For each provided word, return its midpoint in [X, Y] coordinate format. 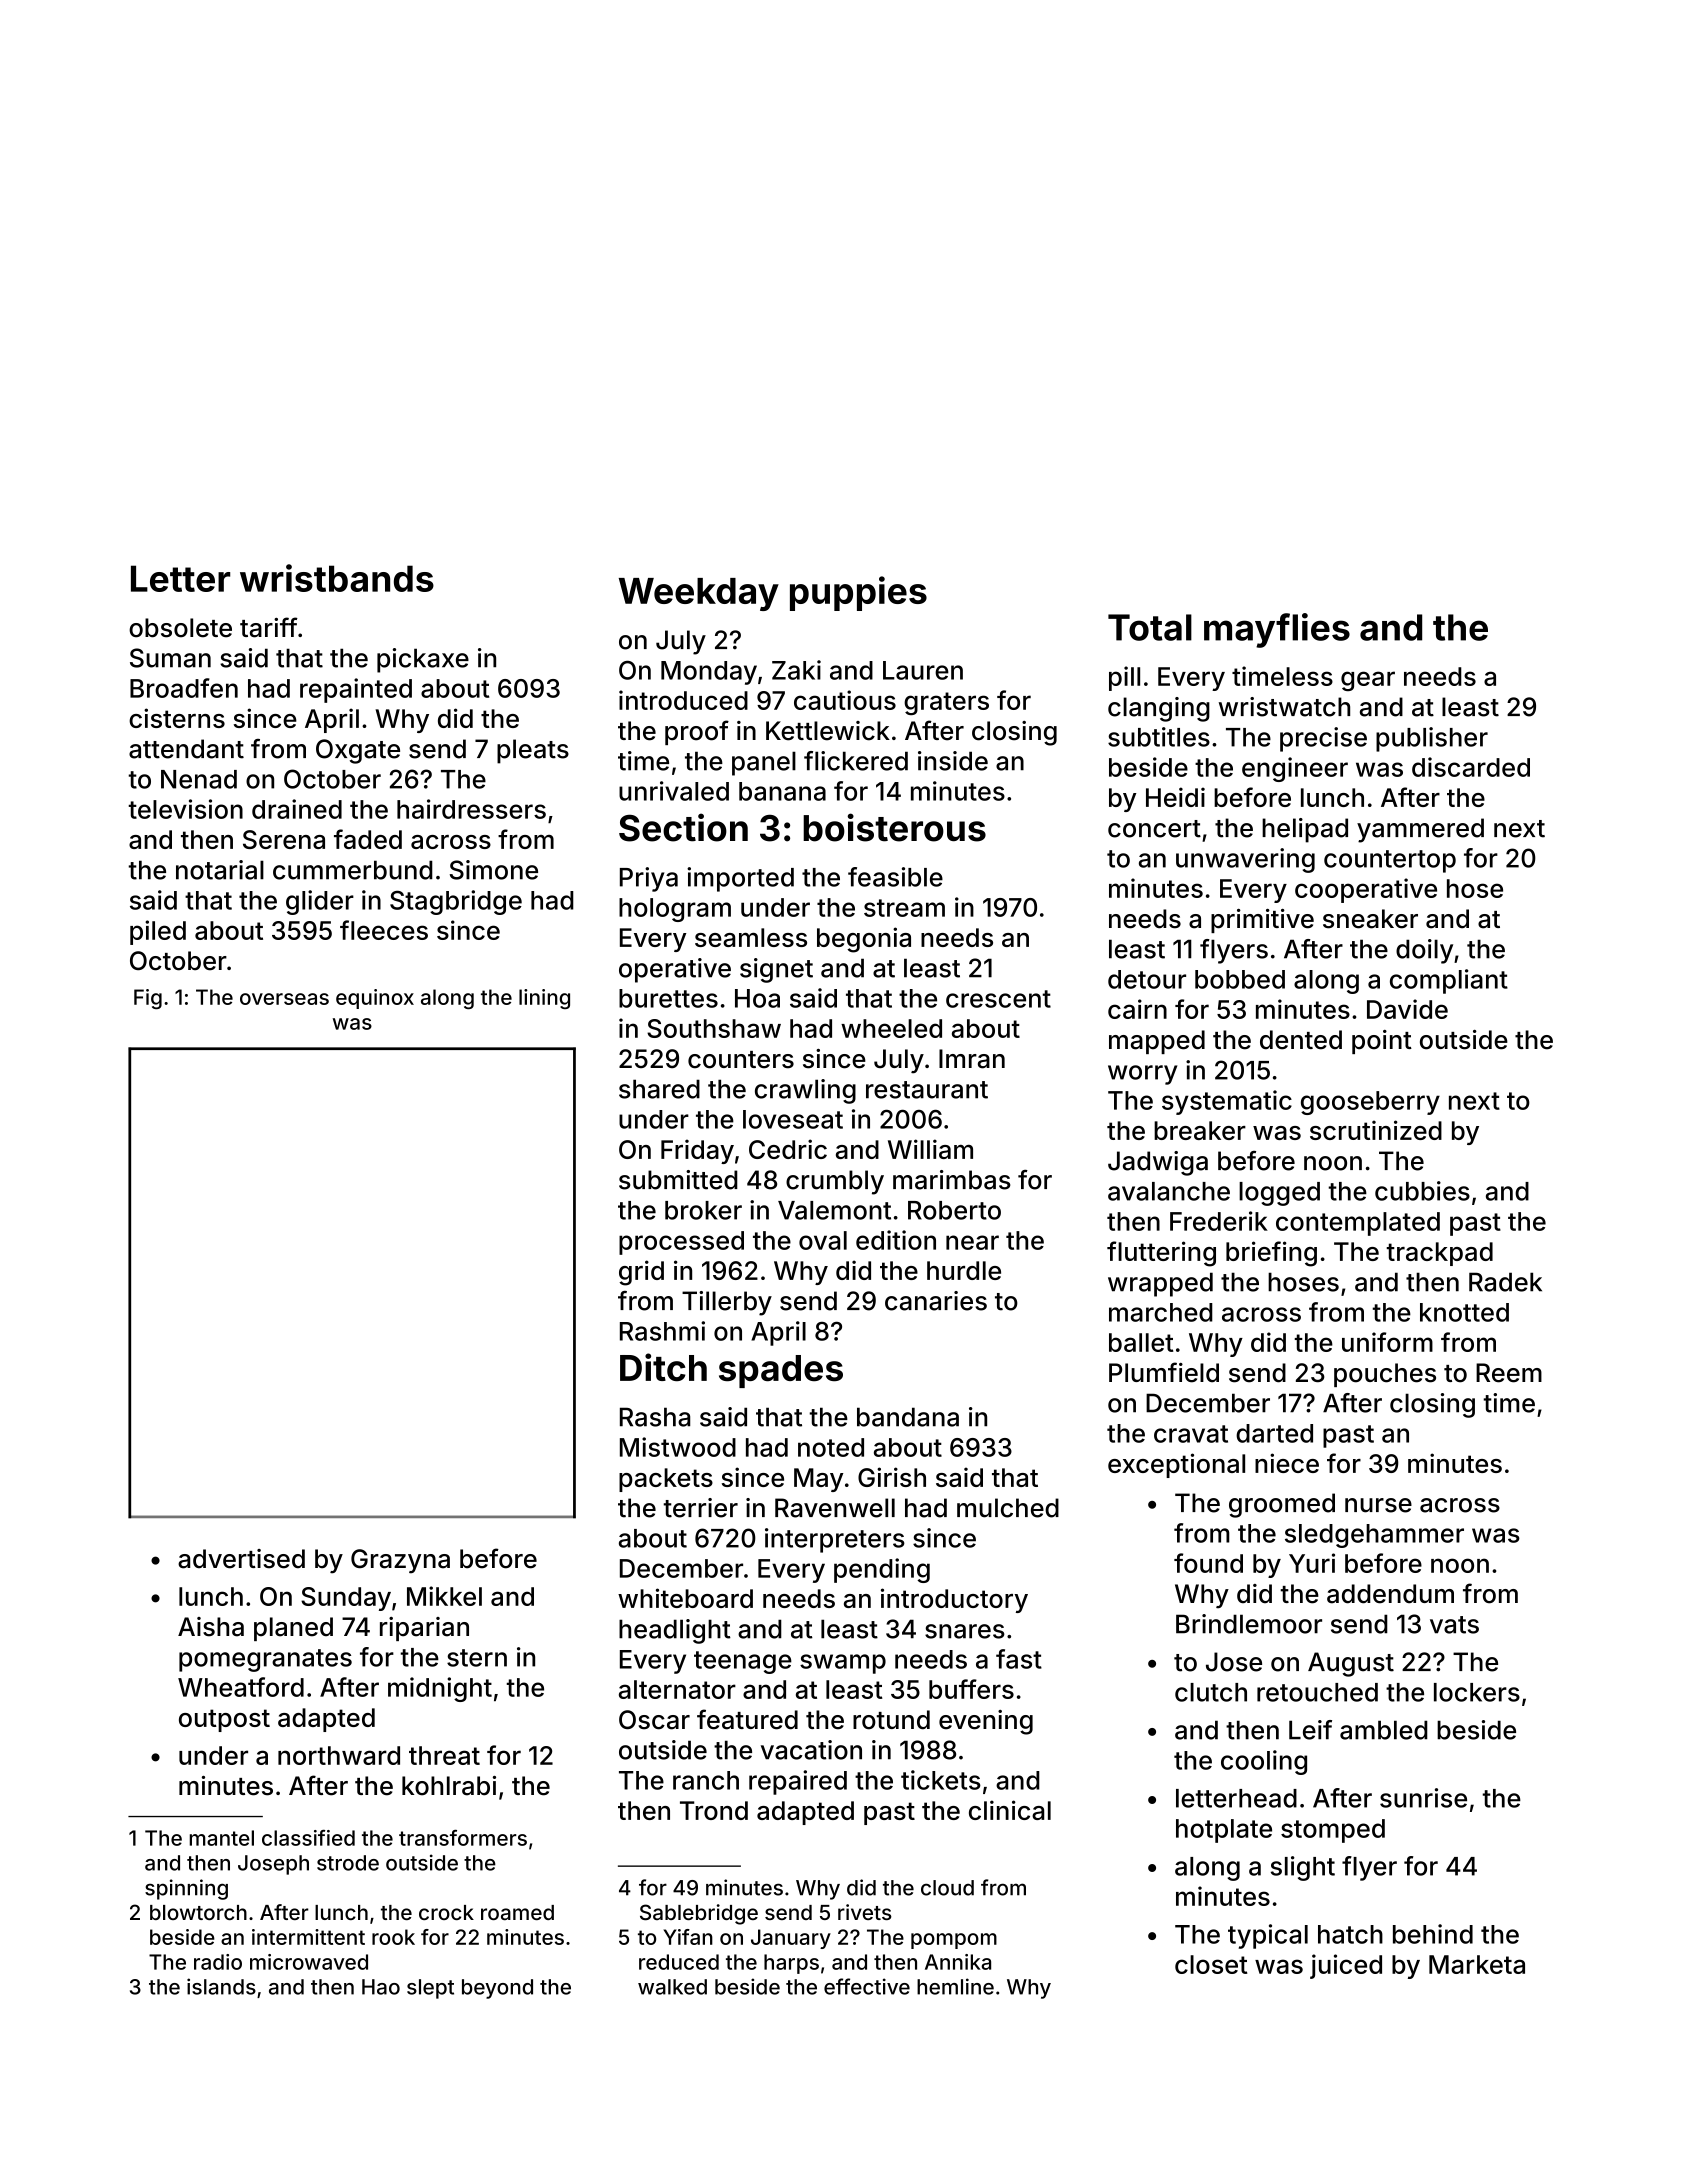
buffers [971, 1689]
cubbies [1422, 1191]
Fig [148, 999]
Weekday [699, 594]
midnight [440, 1689]
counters [741, 1060]
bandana [908, 1417]
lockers [1477, 1692]
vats [1454, 1625]
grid [641, 1273]
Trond [714, 1810]
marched [1161, 1312]
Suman [170, 658]
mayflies [1277, 630]
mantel [222, 1838]
